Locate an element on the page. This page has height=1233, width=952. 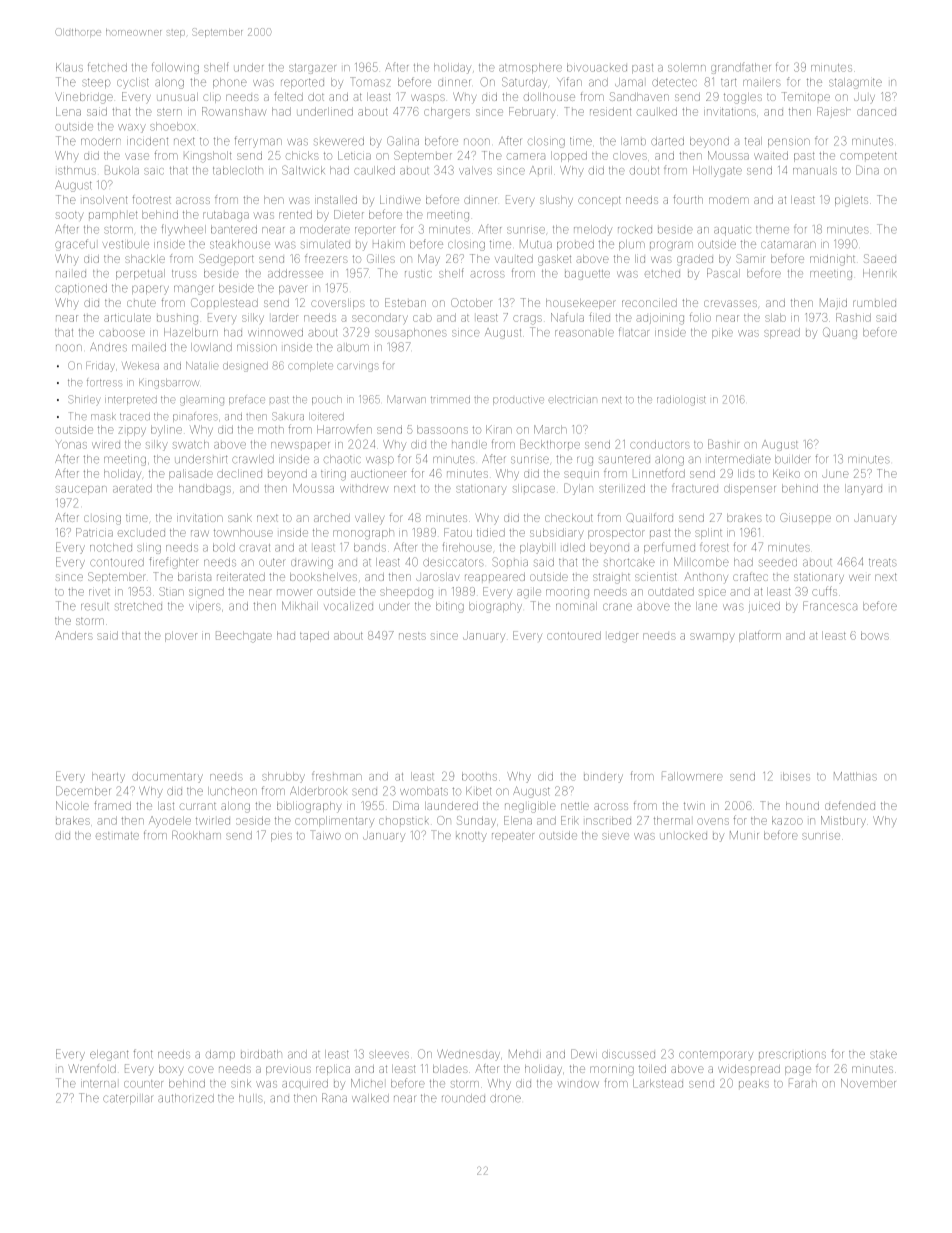
bold is located at coordinates (224, 547).
